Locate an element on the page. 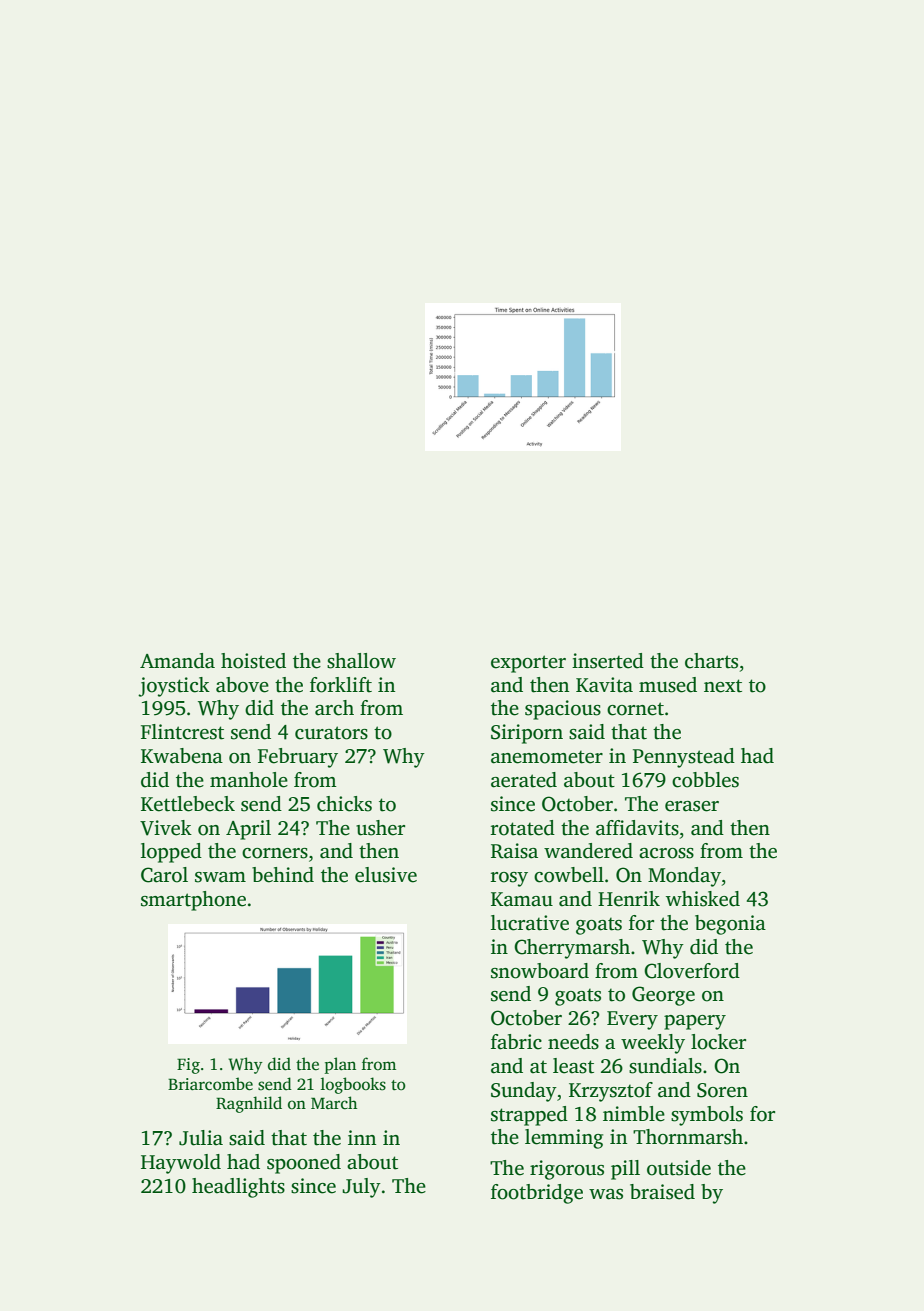  headlights is located at coordinates (238, 1188).
